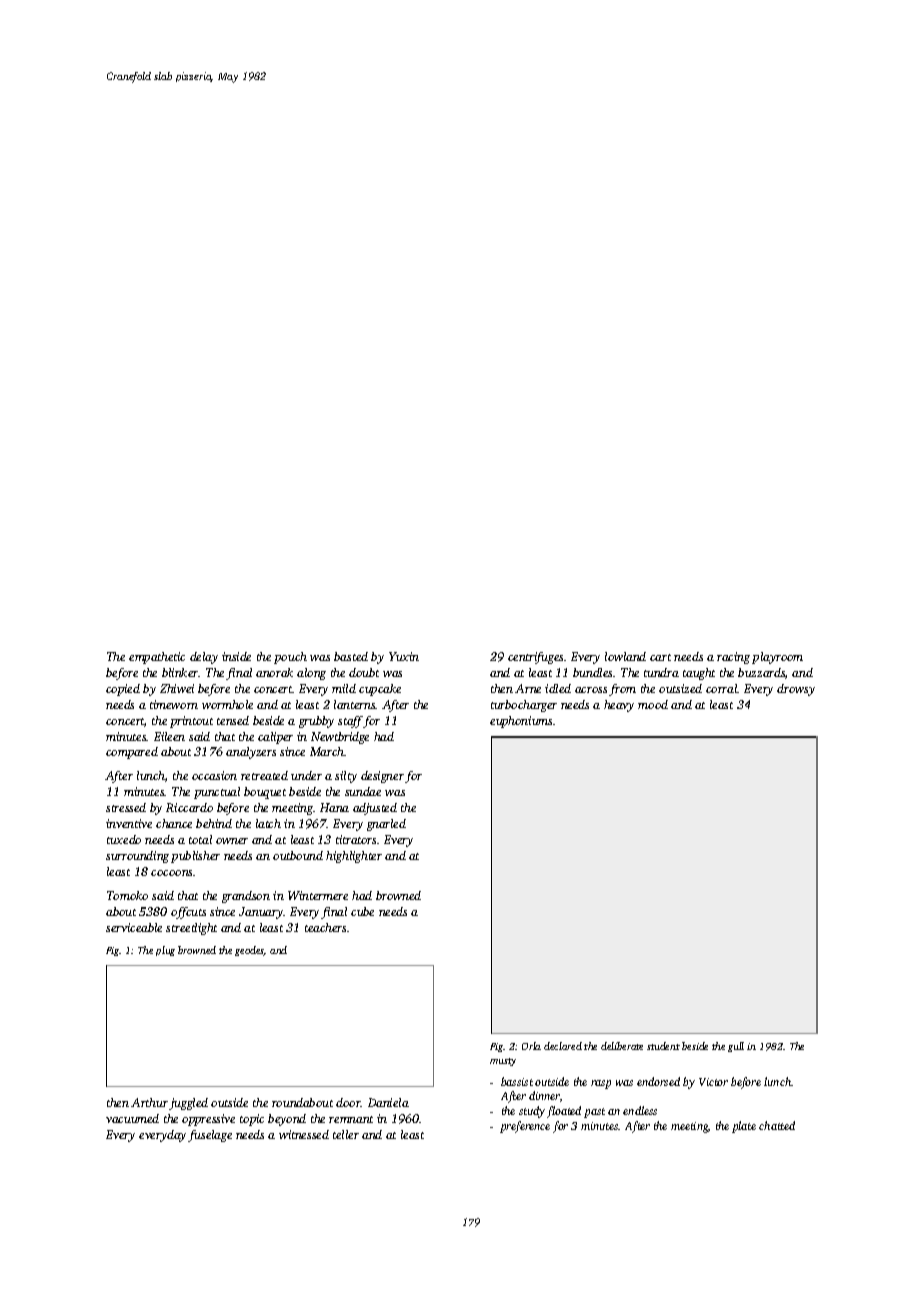  Describe the element at coordinates (660, 657) in the document. I see `cart` at that location.
